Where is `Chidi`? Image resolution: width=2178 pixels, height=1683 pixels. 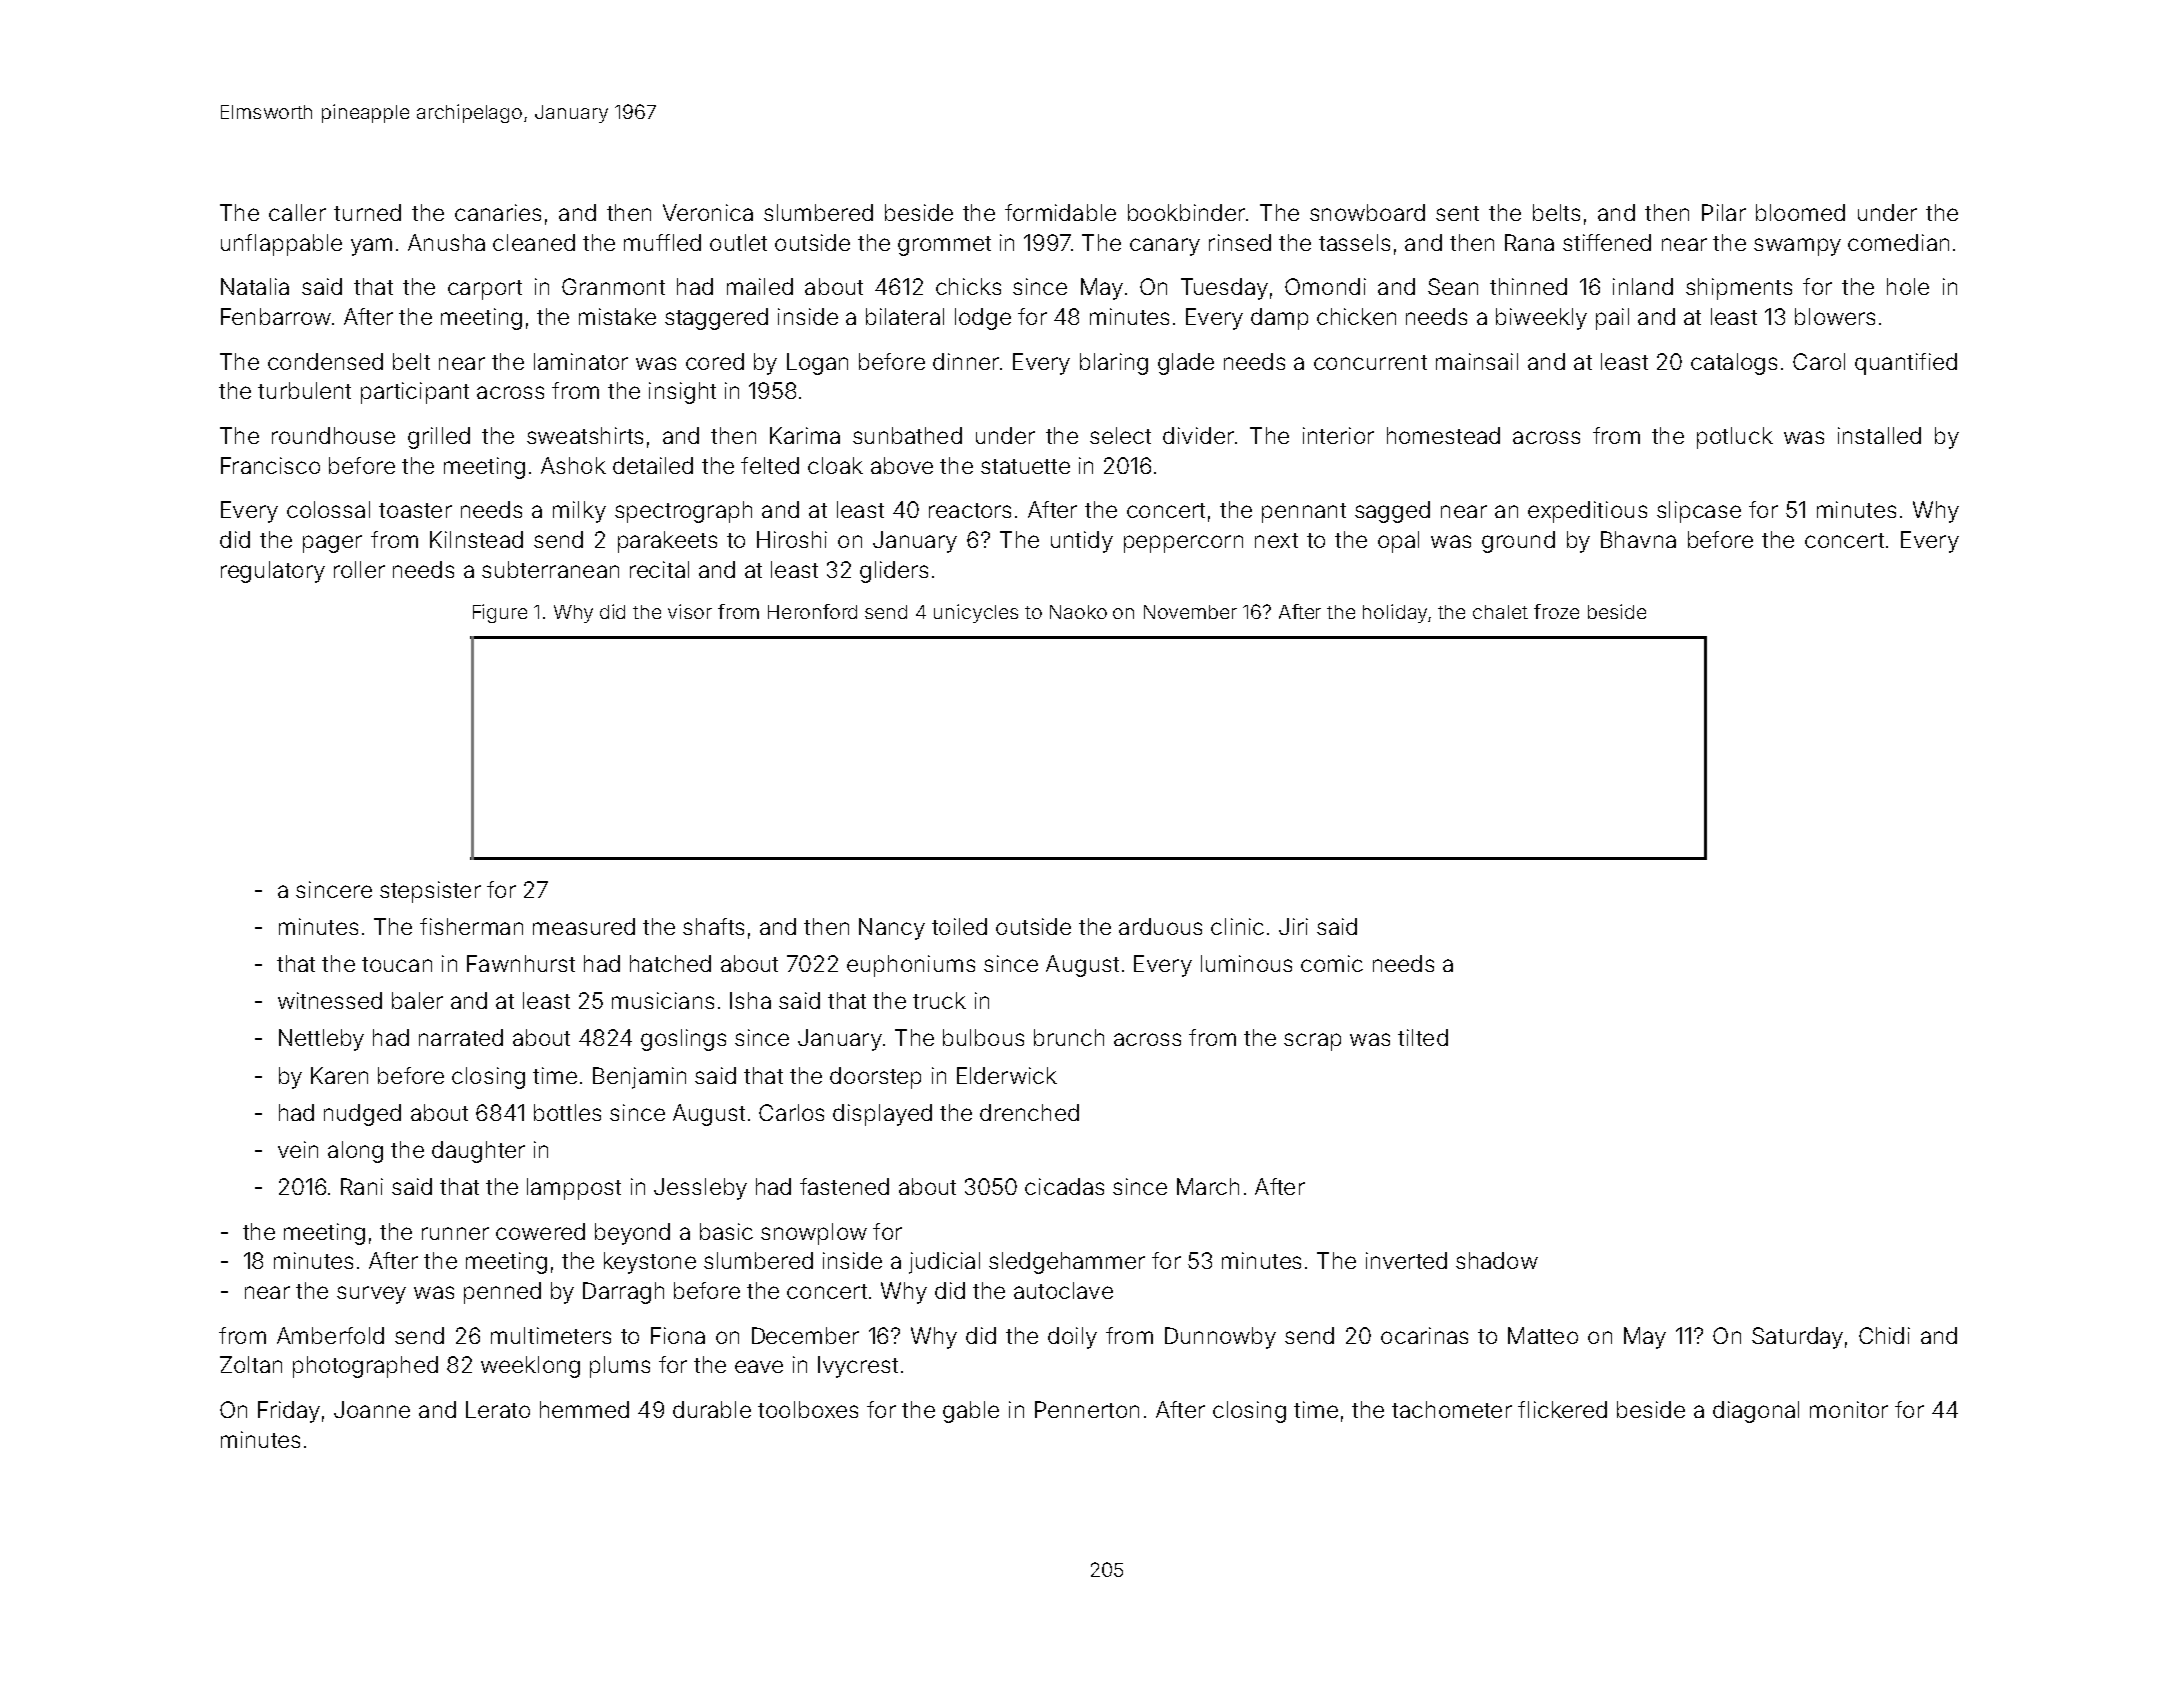
Chidi is located at coordinates (1884, 1335).
